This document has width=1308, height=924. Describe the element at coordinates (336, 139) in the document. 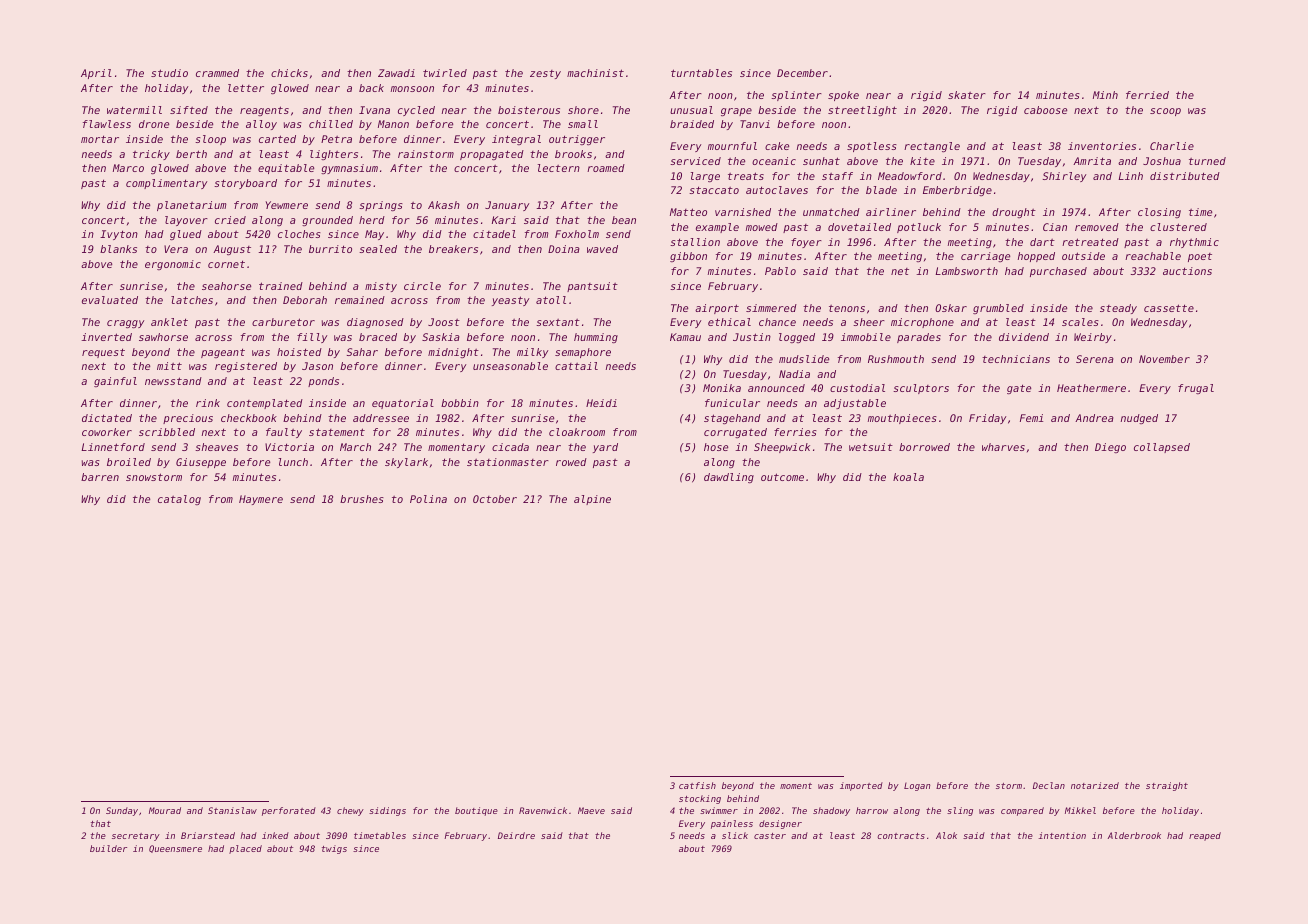

I see `Petra` at that location.
